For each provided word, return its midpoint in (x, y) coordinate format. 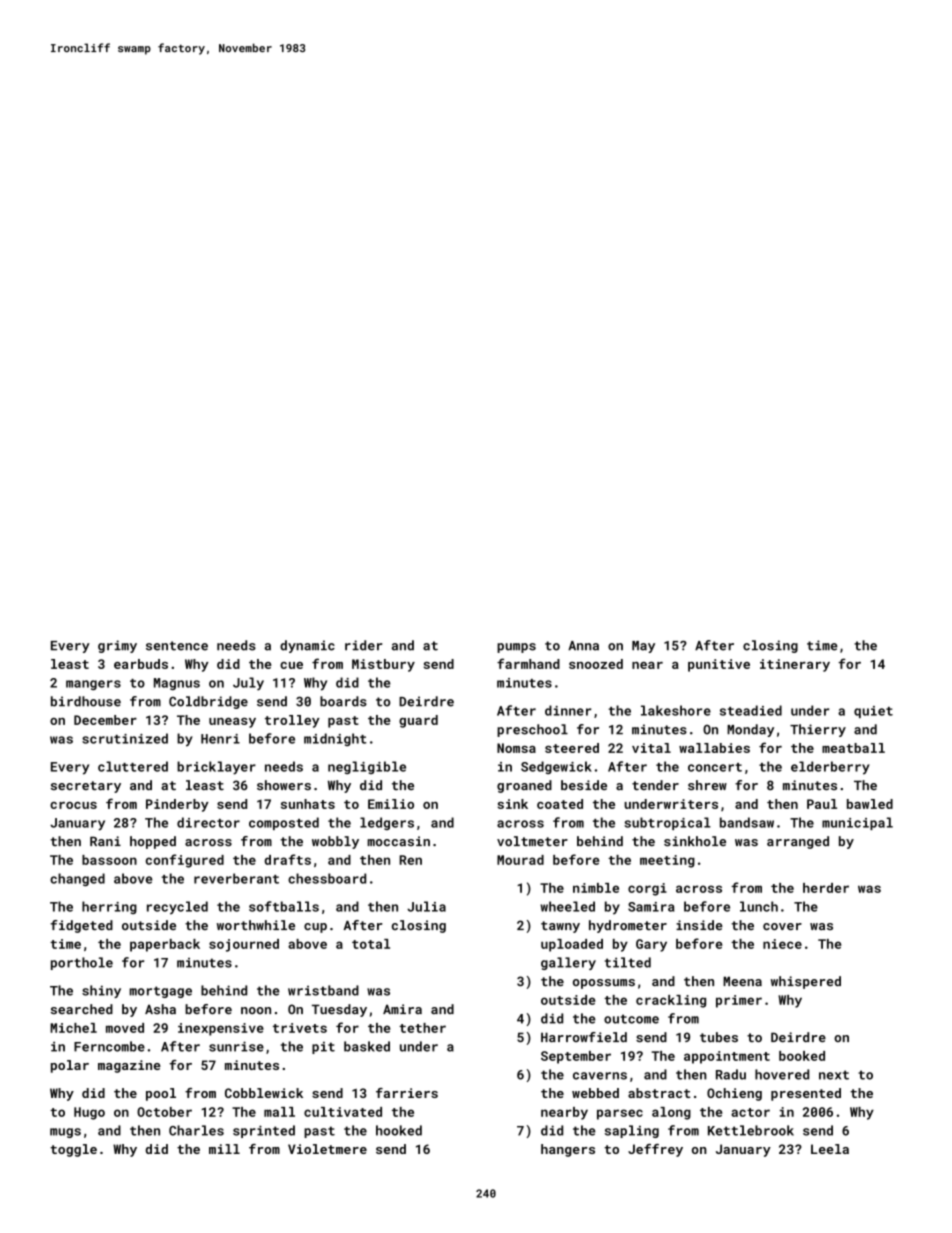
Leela (830, 1149)
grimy (117, 646)
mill (224, 1149)
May (643, 647)
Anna (583, 646)
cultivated (343, 1112)
